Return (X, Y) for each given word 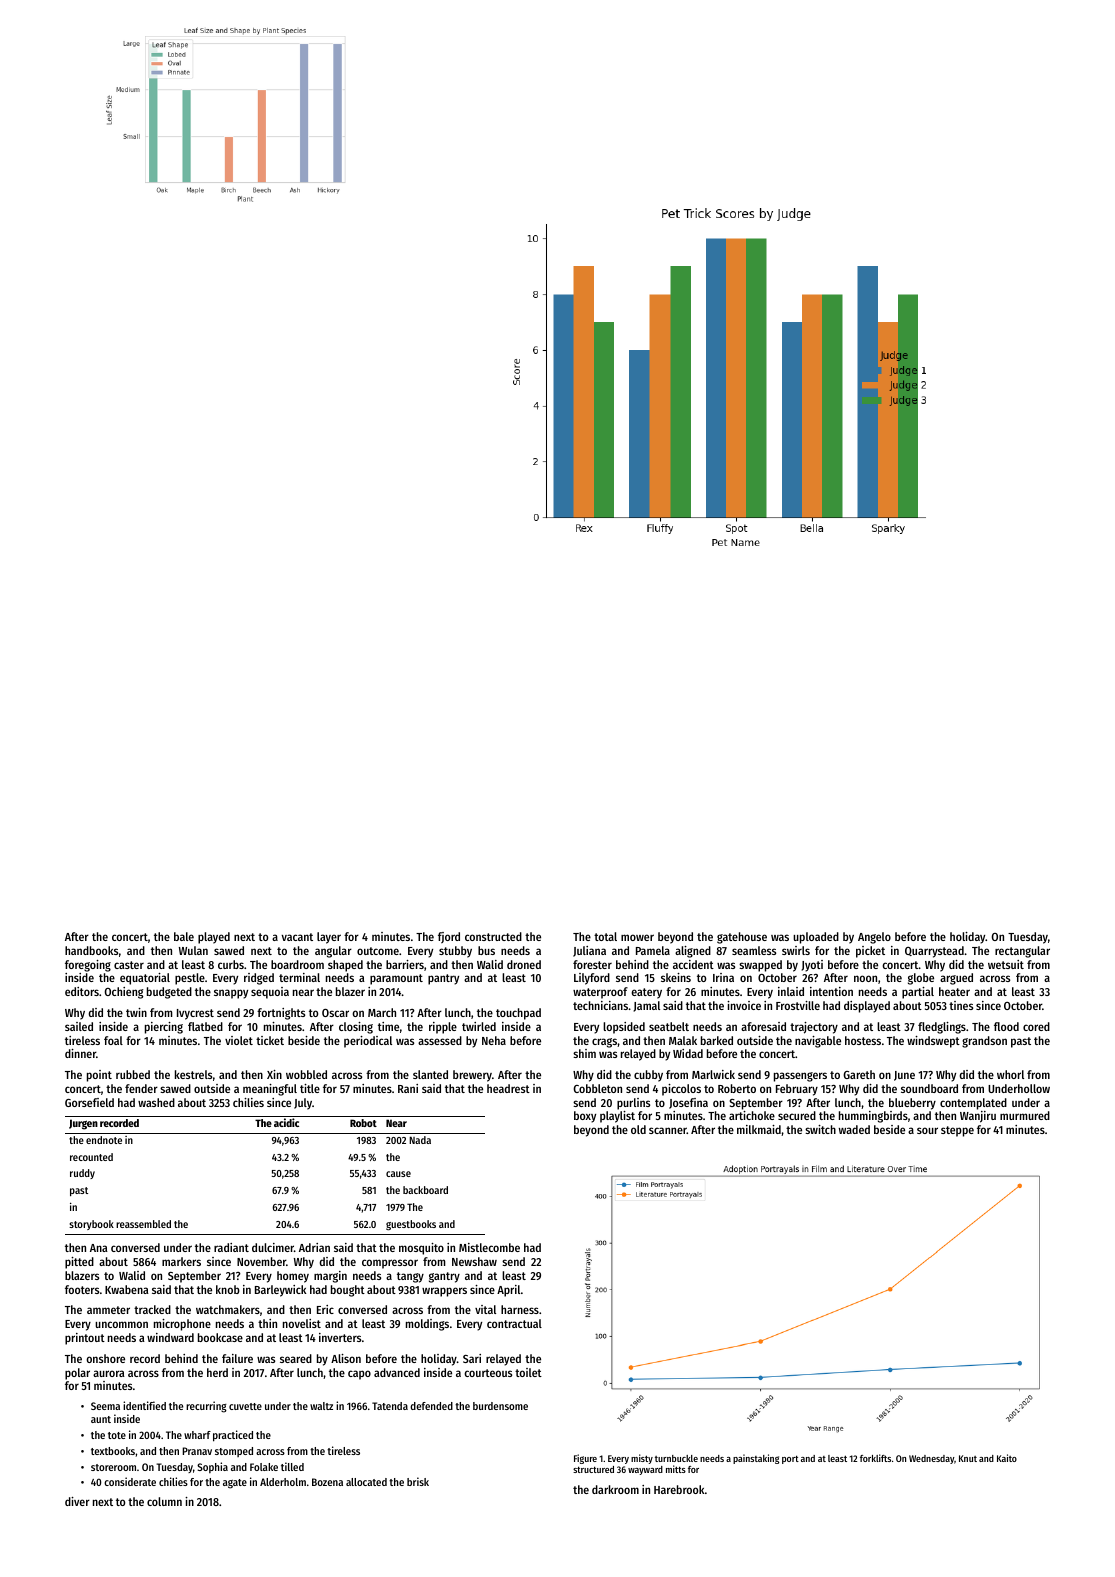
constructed (493, 936)
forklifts (875, 1458)
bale (184, 936)
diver (77, 1501)
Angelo (874, 938)
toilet (528, 1372)
